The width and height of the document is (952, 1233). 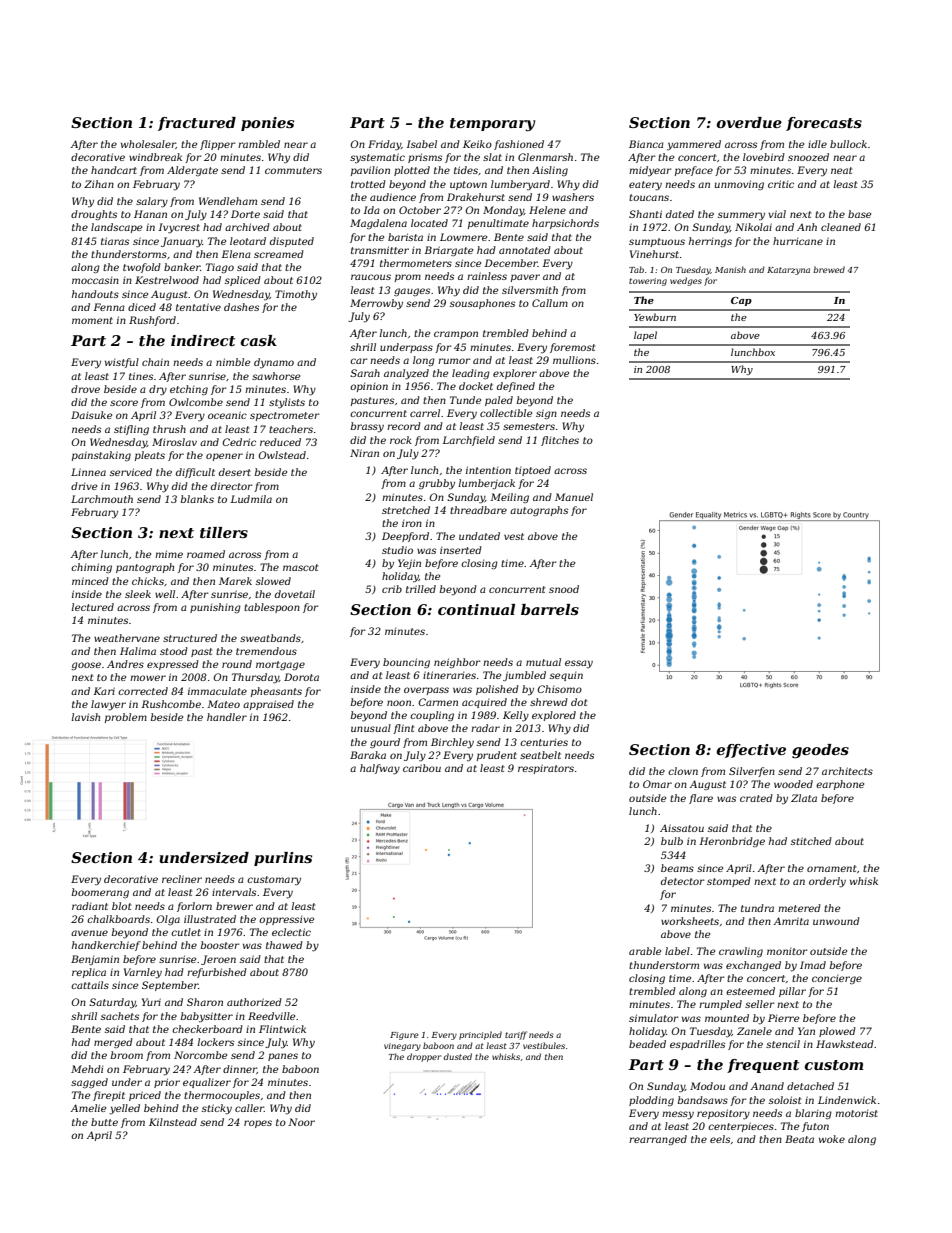 What do you see at coordinates (397, 550) in the document?
I see `studio` at bounding box center [397, 550].
